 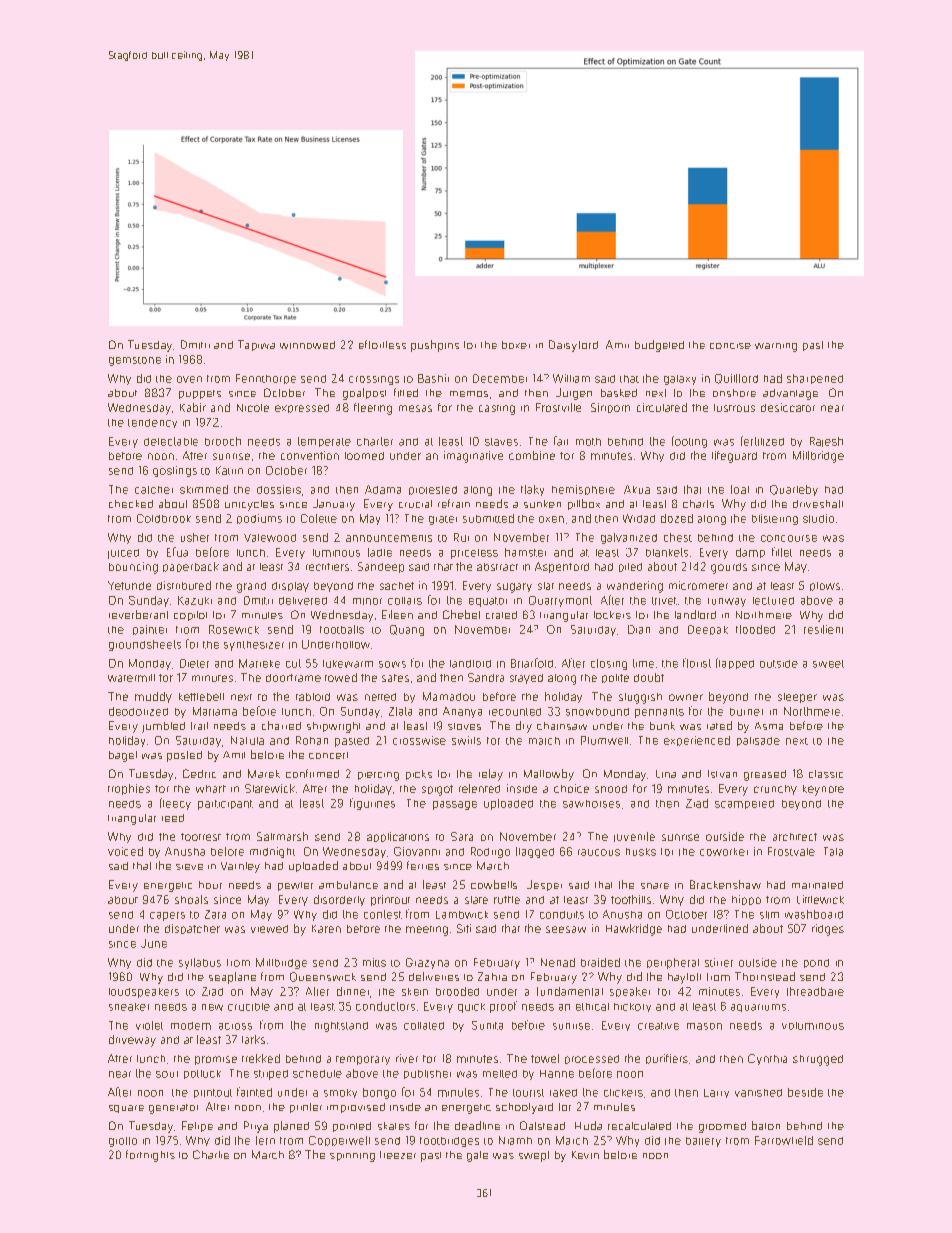 I want to click on schoolyard, so click(x=524, y=1108).
